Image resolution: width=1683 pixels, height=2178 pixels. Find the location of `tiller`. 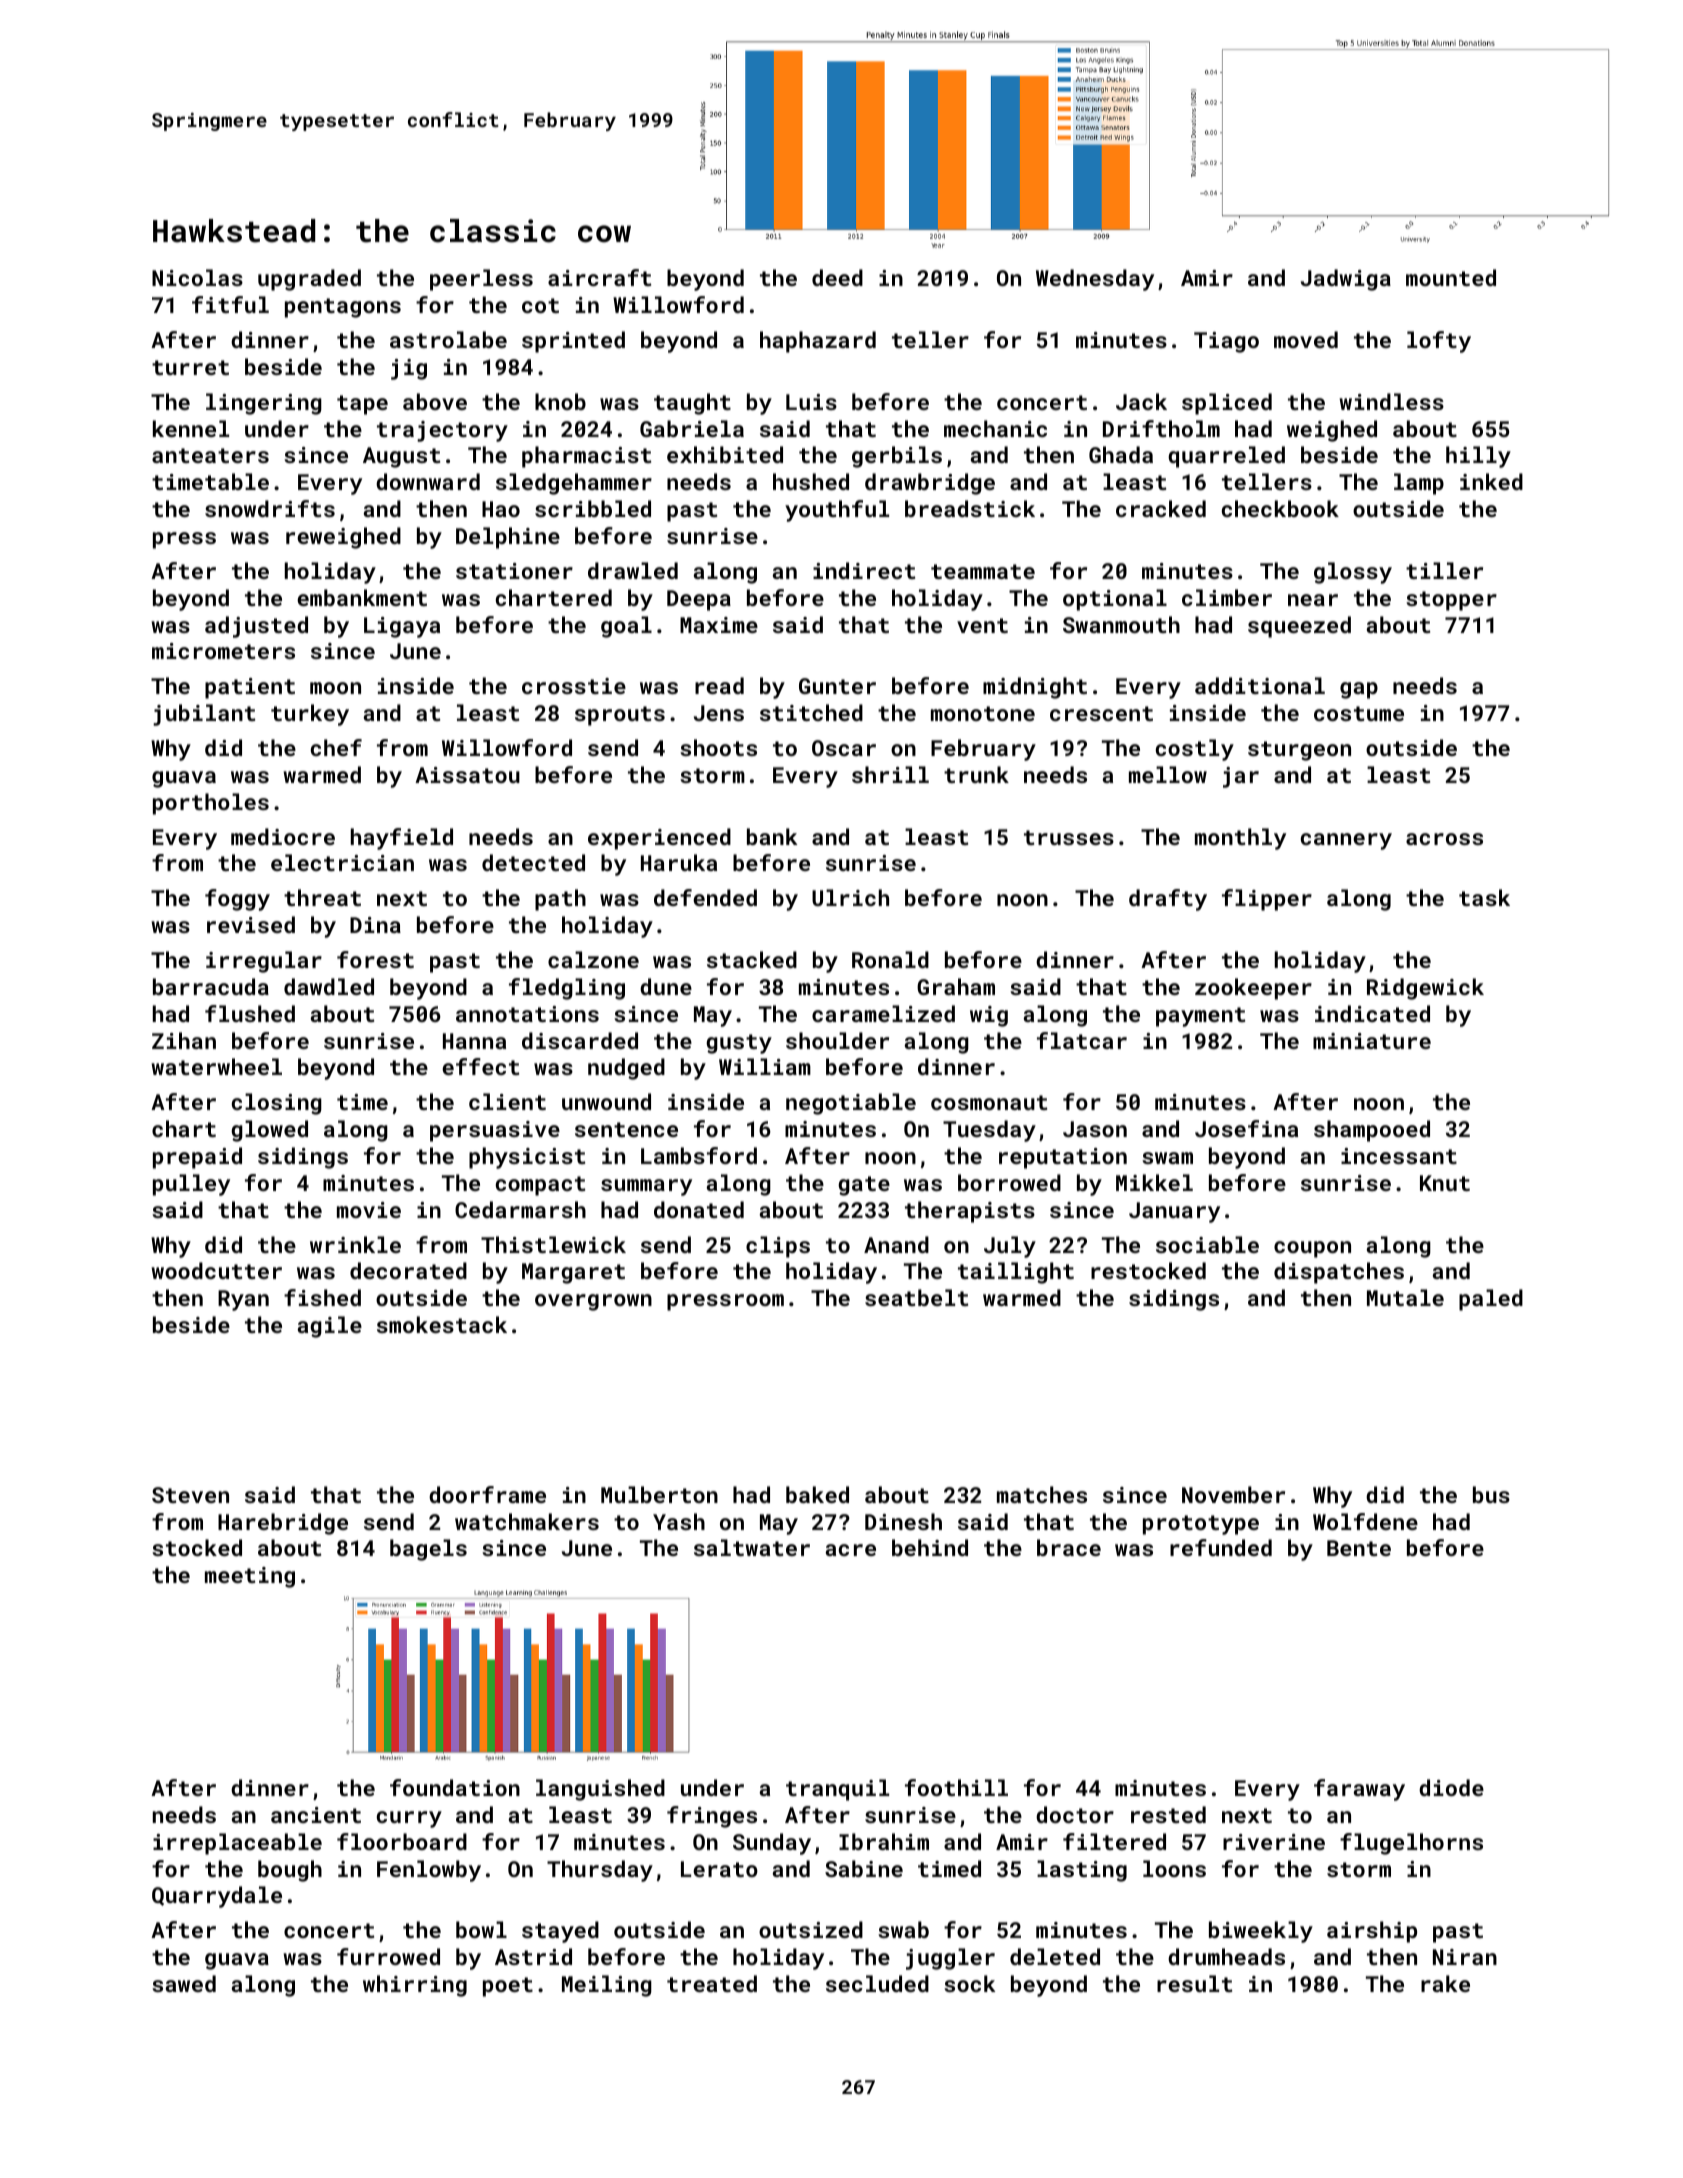

tiller is located at coordinates (1444, 570).
